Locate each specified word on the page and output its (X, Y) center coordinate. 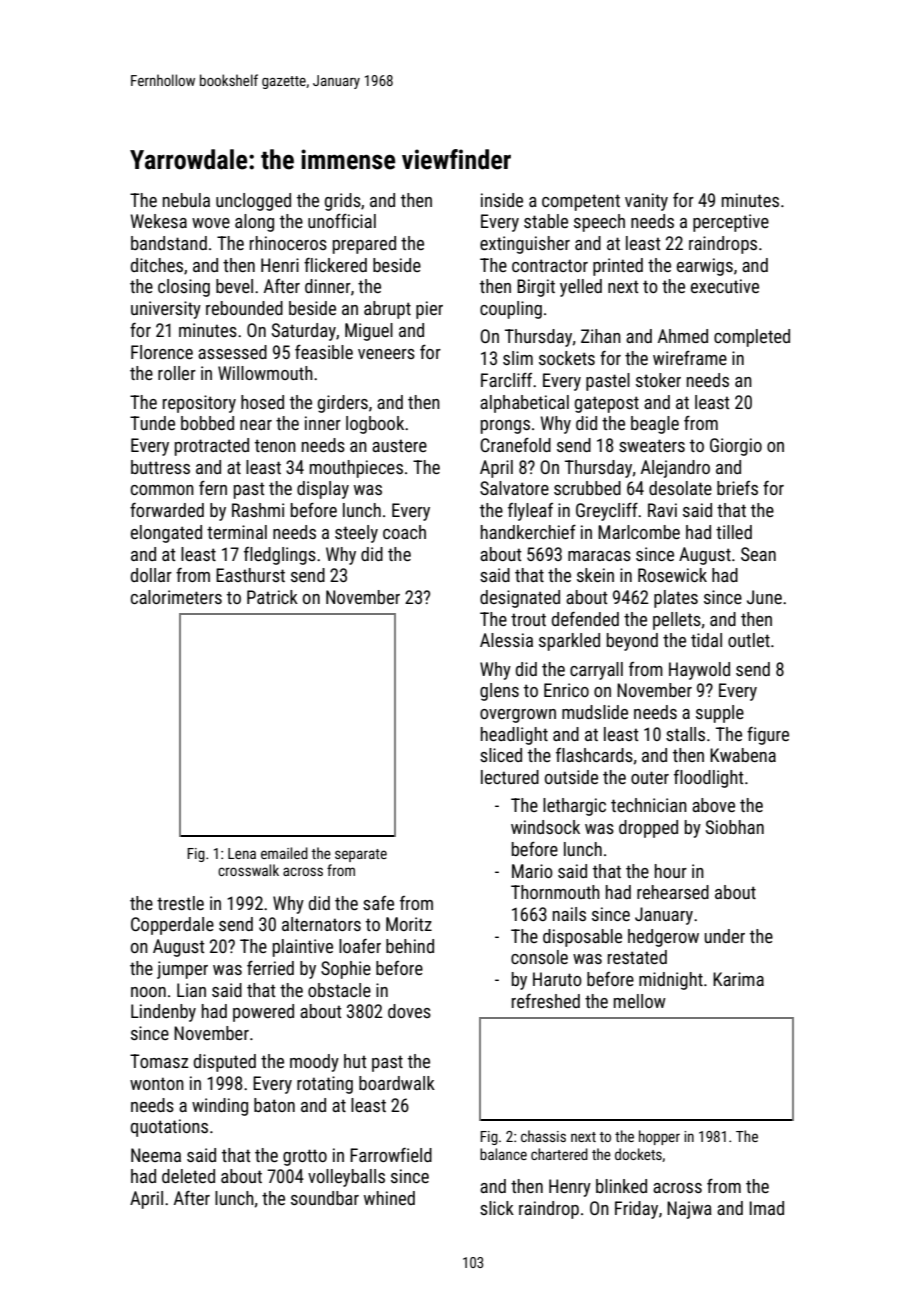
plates (676, 599)
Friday (636, 1210)
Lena (242, 853)
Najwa (689, 1210)
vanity (646, 202)
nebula (186, 200)
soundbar (325, 1198)
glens (499, 692)
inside (502, 200)
